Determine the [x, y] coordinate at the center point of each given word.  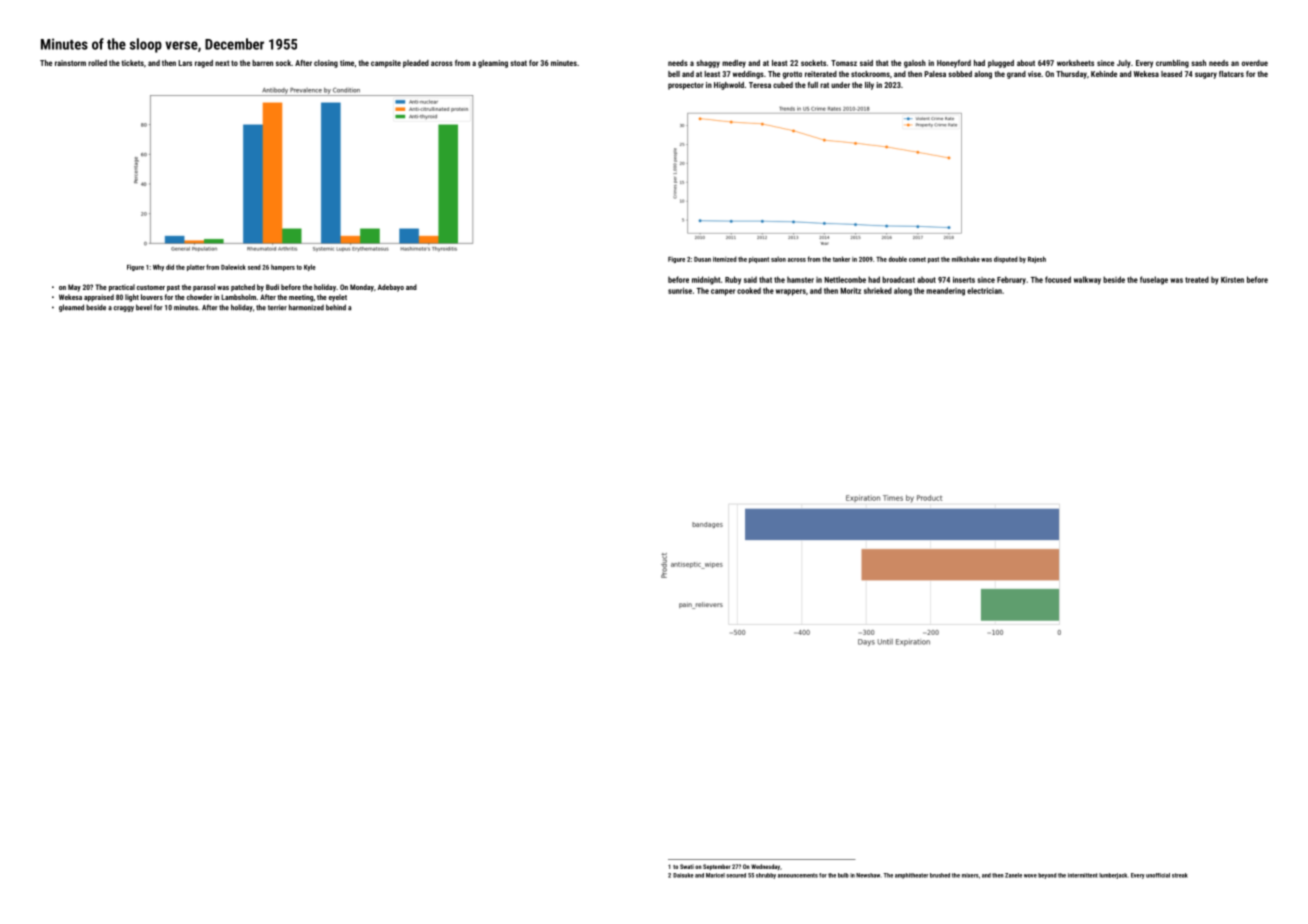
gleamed [71, 308]
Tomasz [844, 63]
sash [1198, 63]
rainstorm [70, 63]
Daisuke [683, 875]
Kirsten [1232, 280]
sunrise [680, 290]
